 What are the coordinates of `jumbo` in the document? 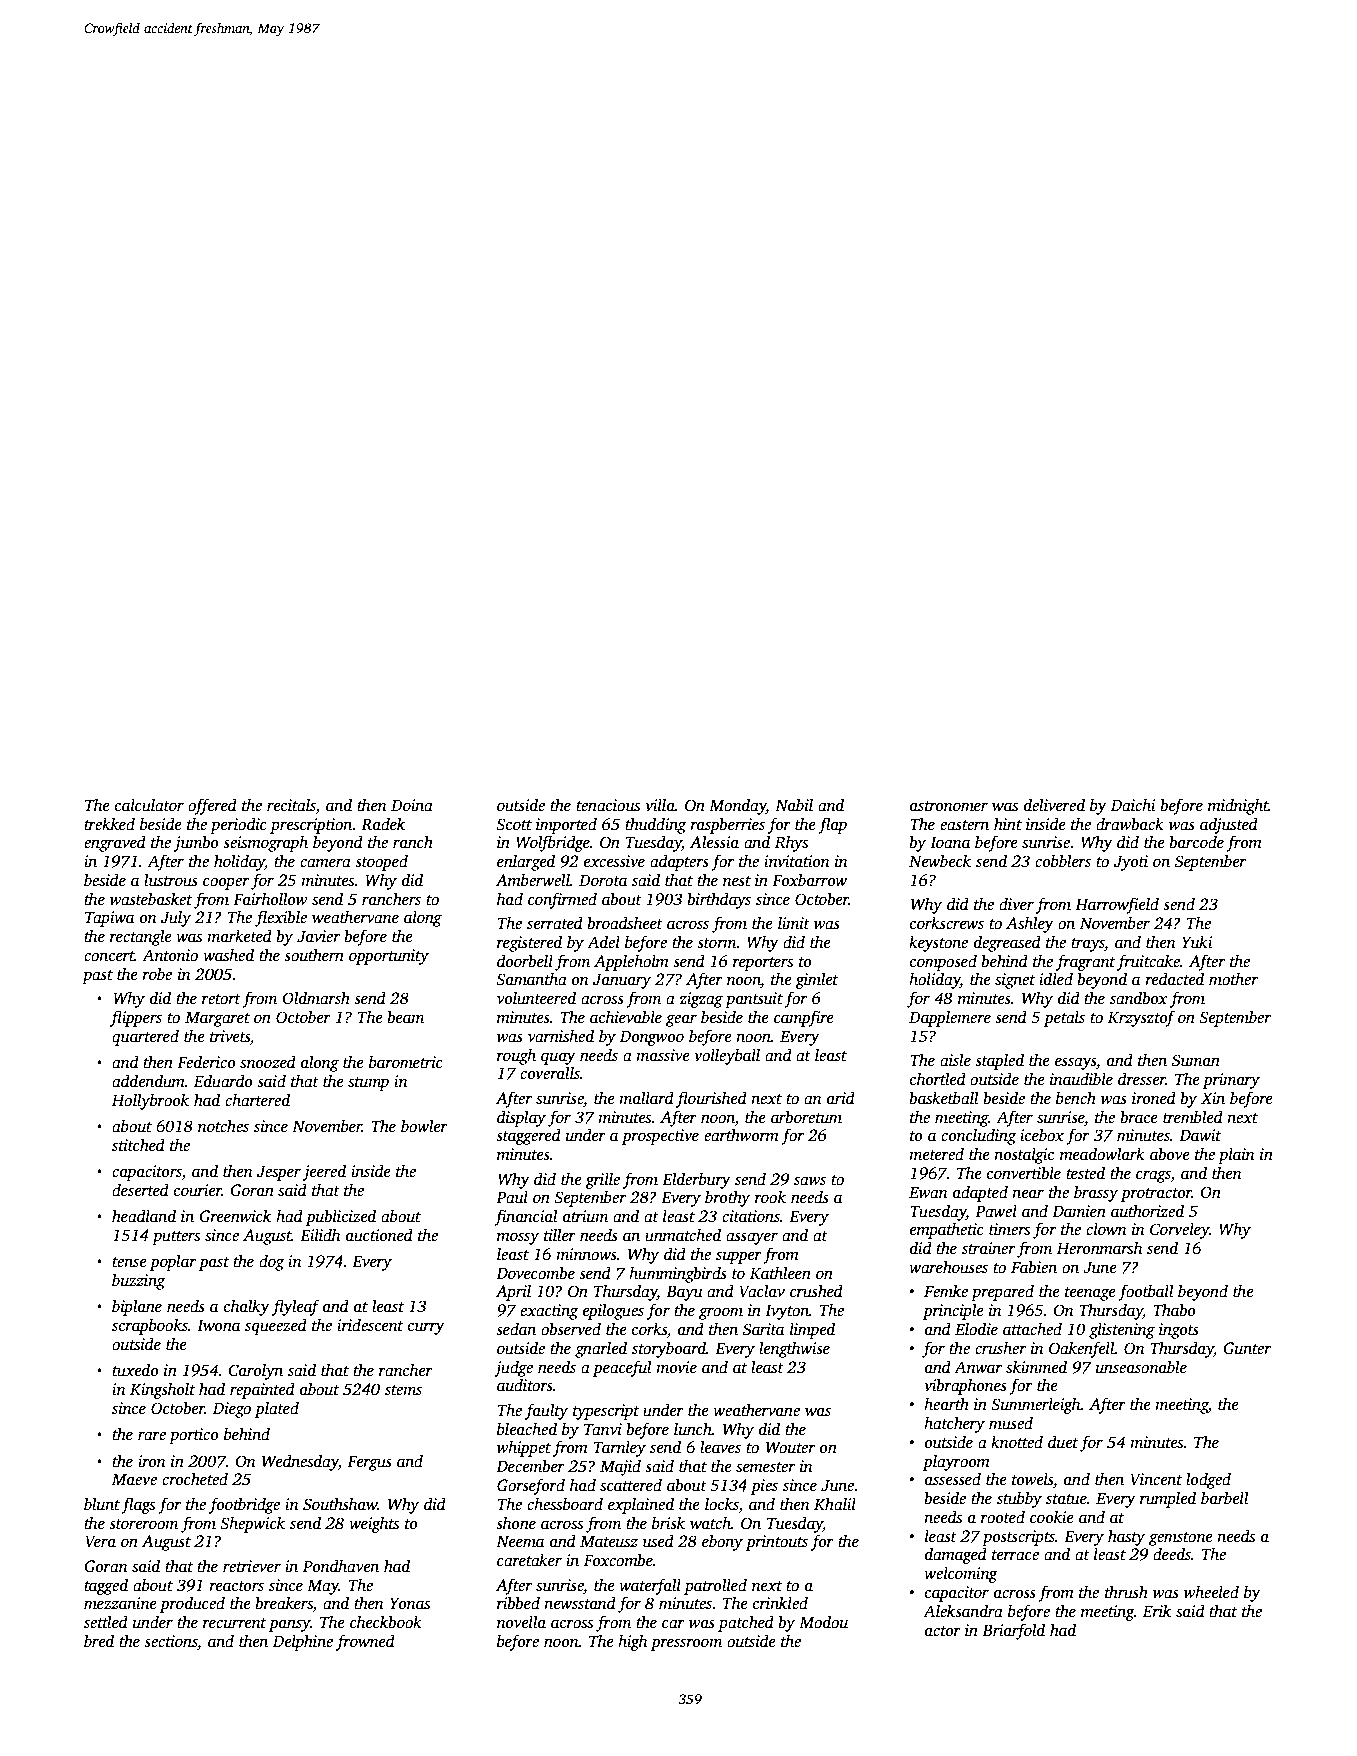 It's located at (196, 843).
